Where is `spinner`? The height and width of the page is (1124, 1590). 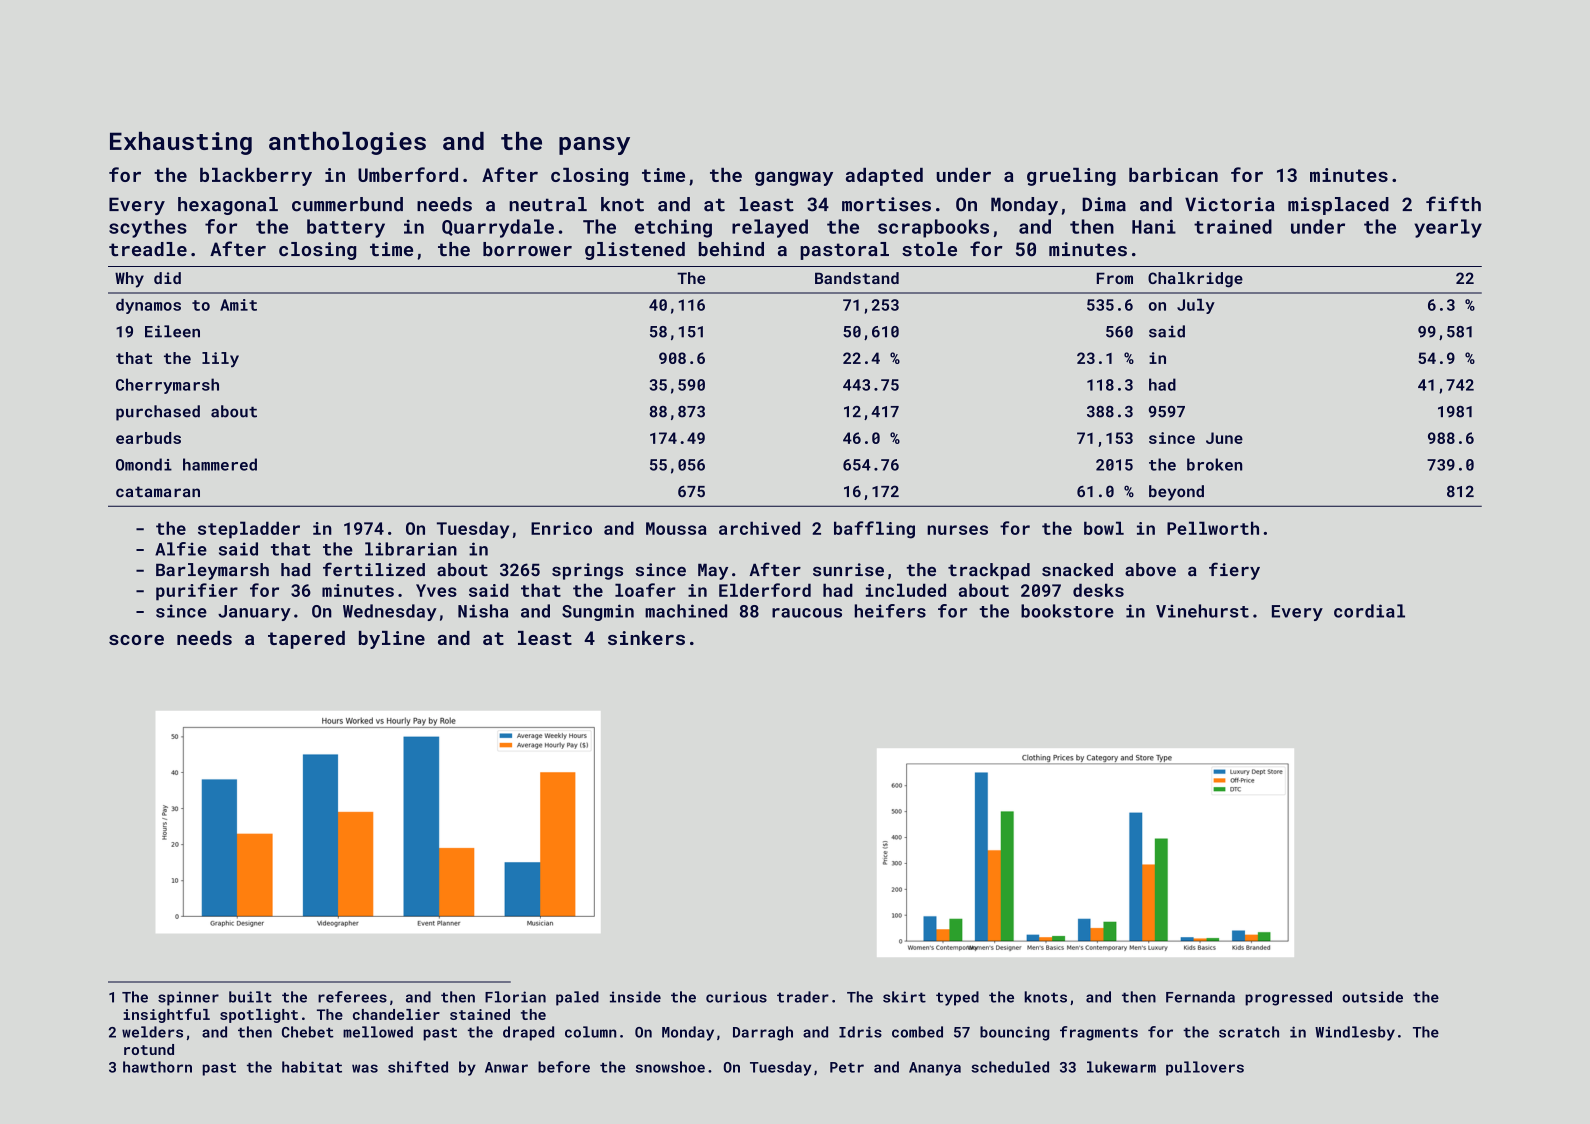
spinner is located at coordinates (188, 998).
